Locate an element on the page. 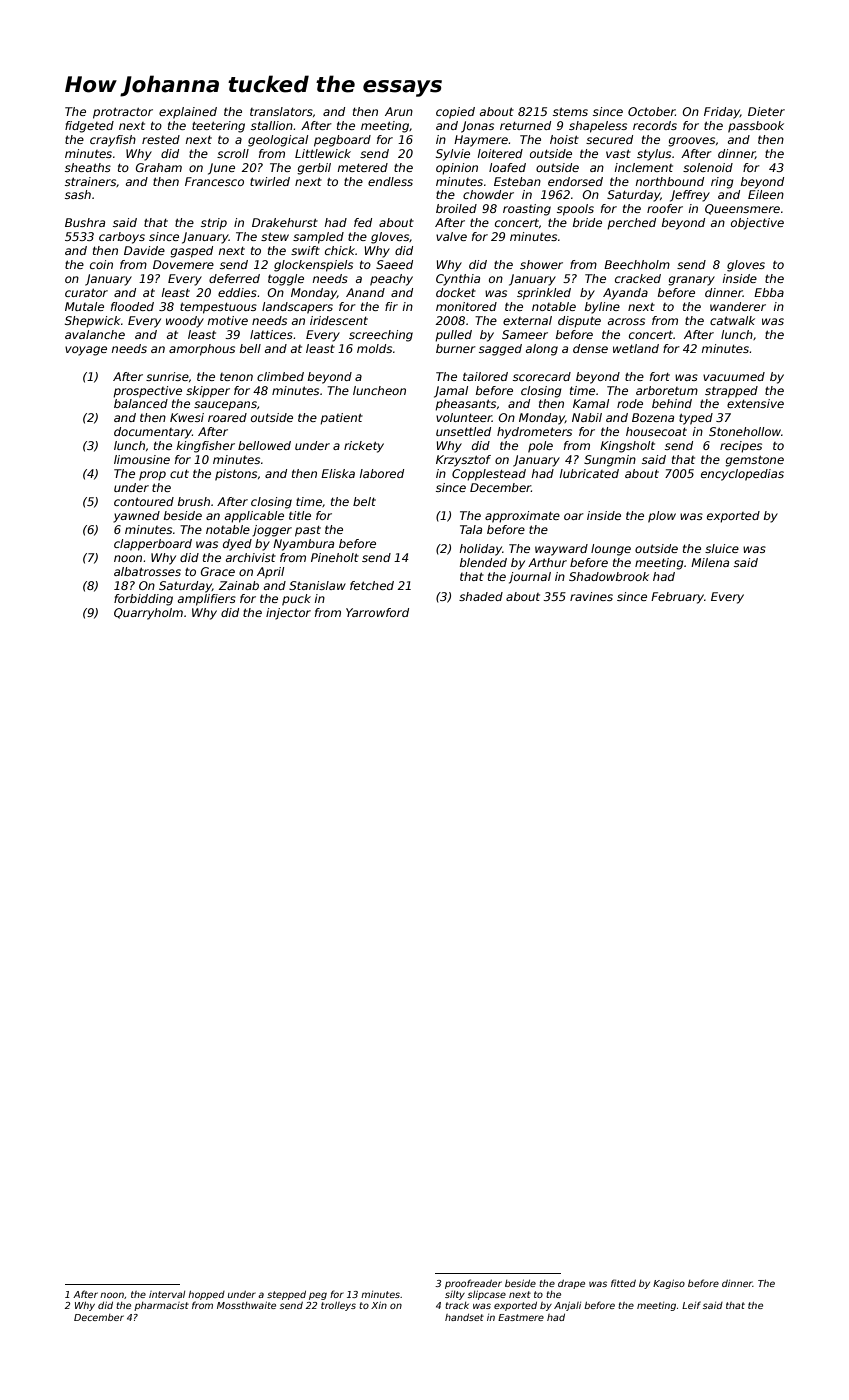 The width and height of the image is (849, 1400). ravines is located at coordinates (591, 596).
